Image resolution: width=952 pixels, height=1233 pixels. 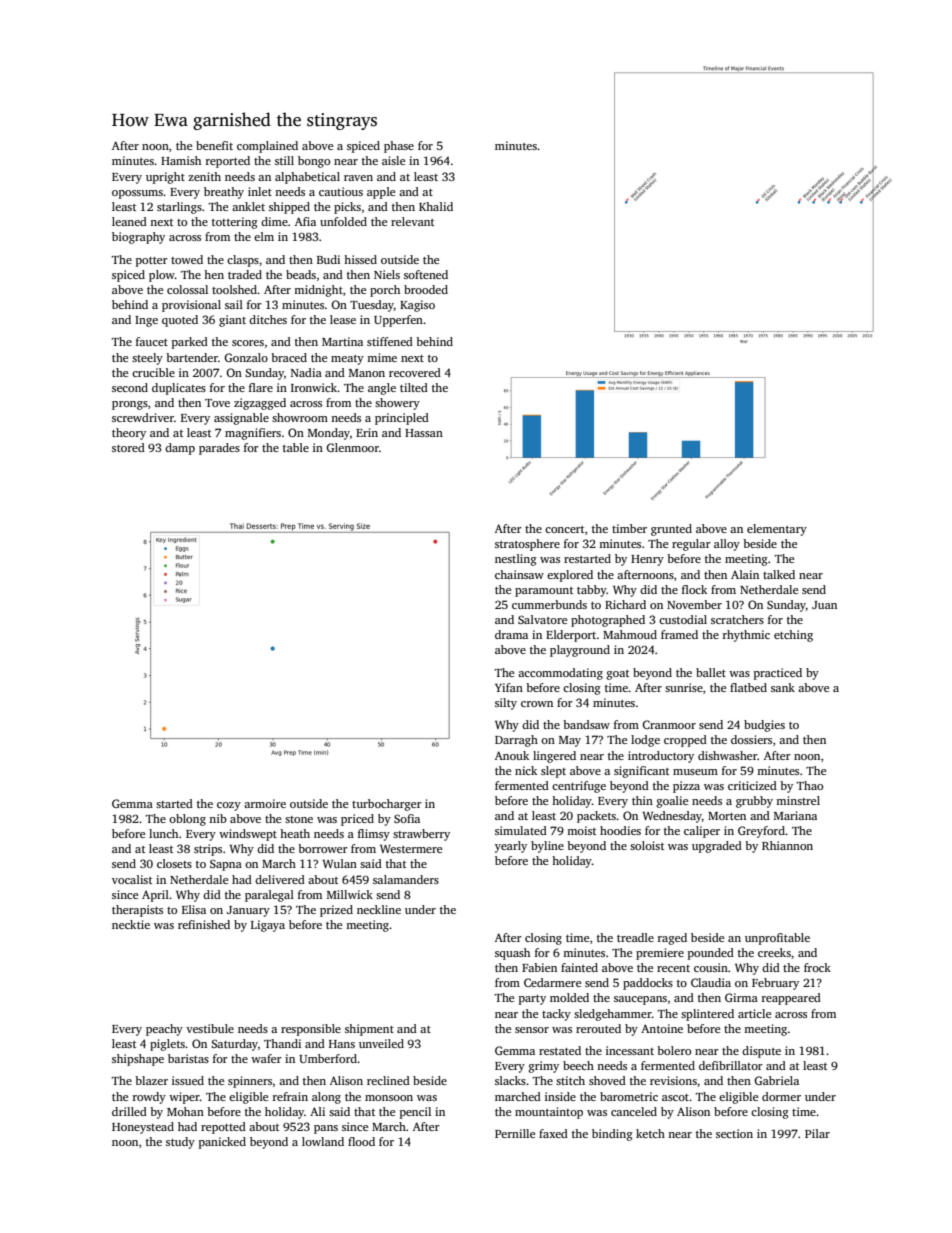 What do you see at coordinates (647, 845) in the image?
I see `soloist` at bounding box center [647, 845].
